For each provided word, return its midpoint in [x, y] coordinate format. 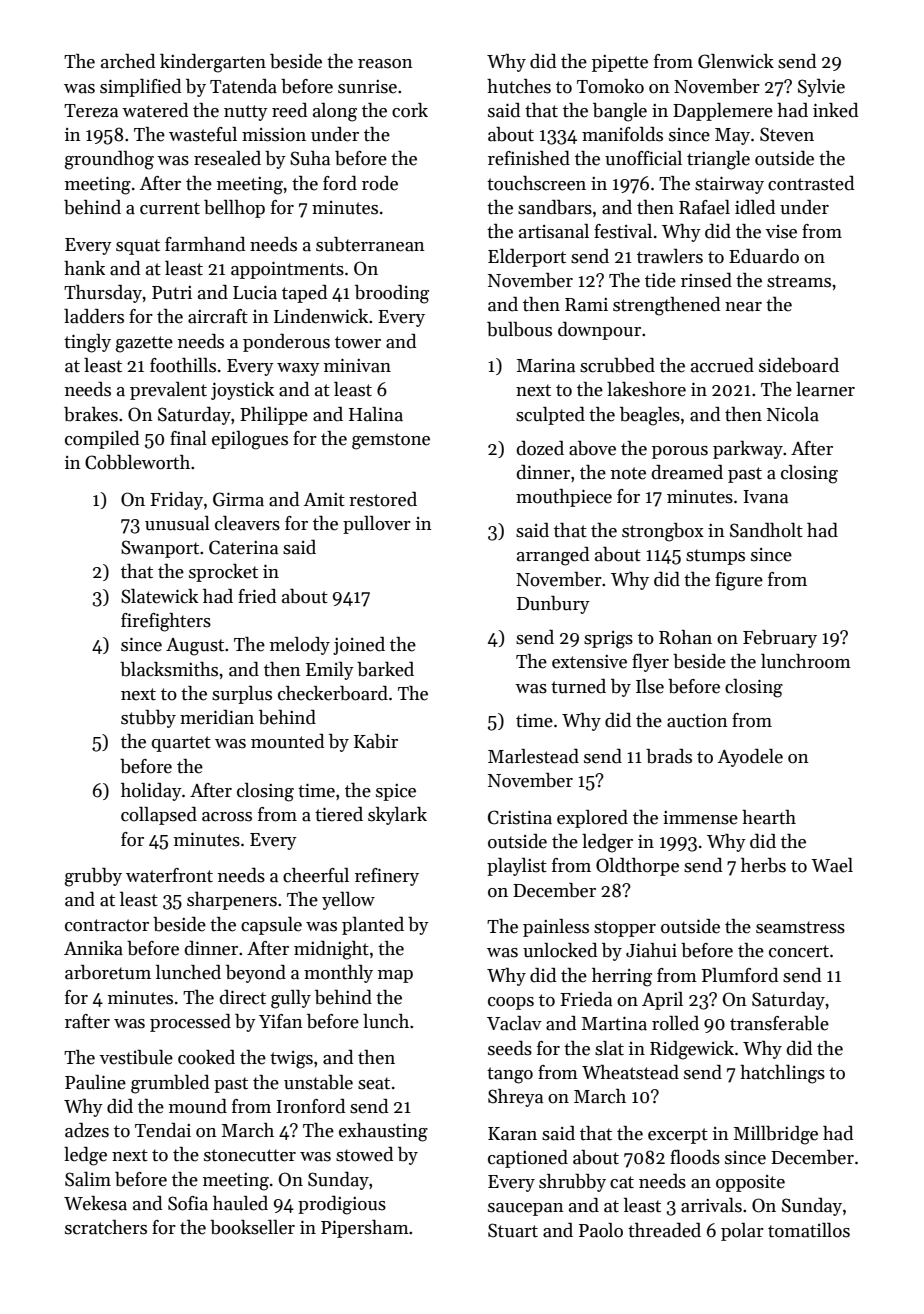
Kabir [376, 741]
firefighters [166, 622]
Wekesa [95, 1203]
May [732, 136]
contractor [107, 925]
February [780, 639]
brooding [392, 294]
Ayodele [750, 758]
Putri [172, 293]
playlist [517, 867]
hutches [519, 86]
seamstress [800, 927]
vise [781, 232]
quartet [181, 744]
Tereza [91, 111]
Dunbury [553, 605]
